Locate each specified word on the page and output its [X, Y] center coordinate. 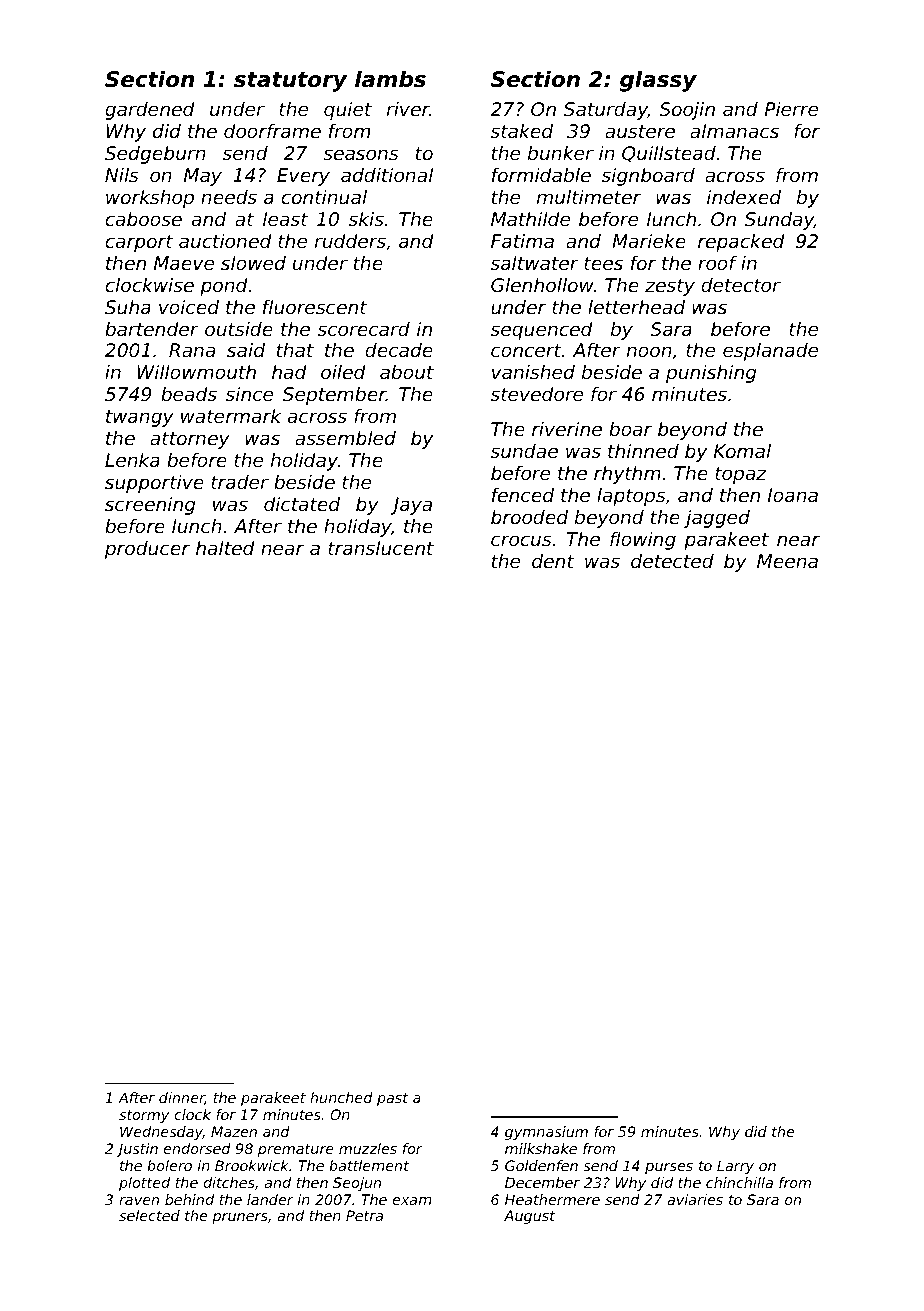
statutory [290, 82]
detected [672, 561]
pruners [240, 1218]
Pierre [791, 109]
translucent [381, 548]
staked [522, 131]
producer [147, 550]
